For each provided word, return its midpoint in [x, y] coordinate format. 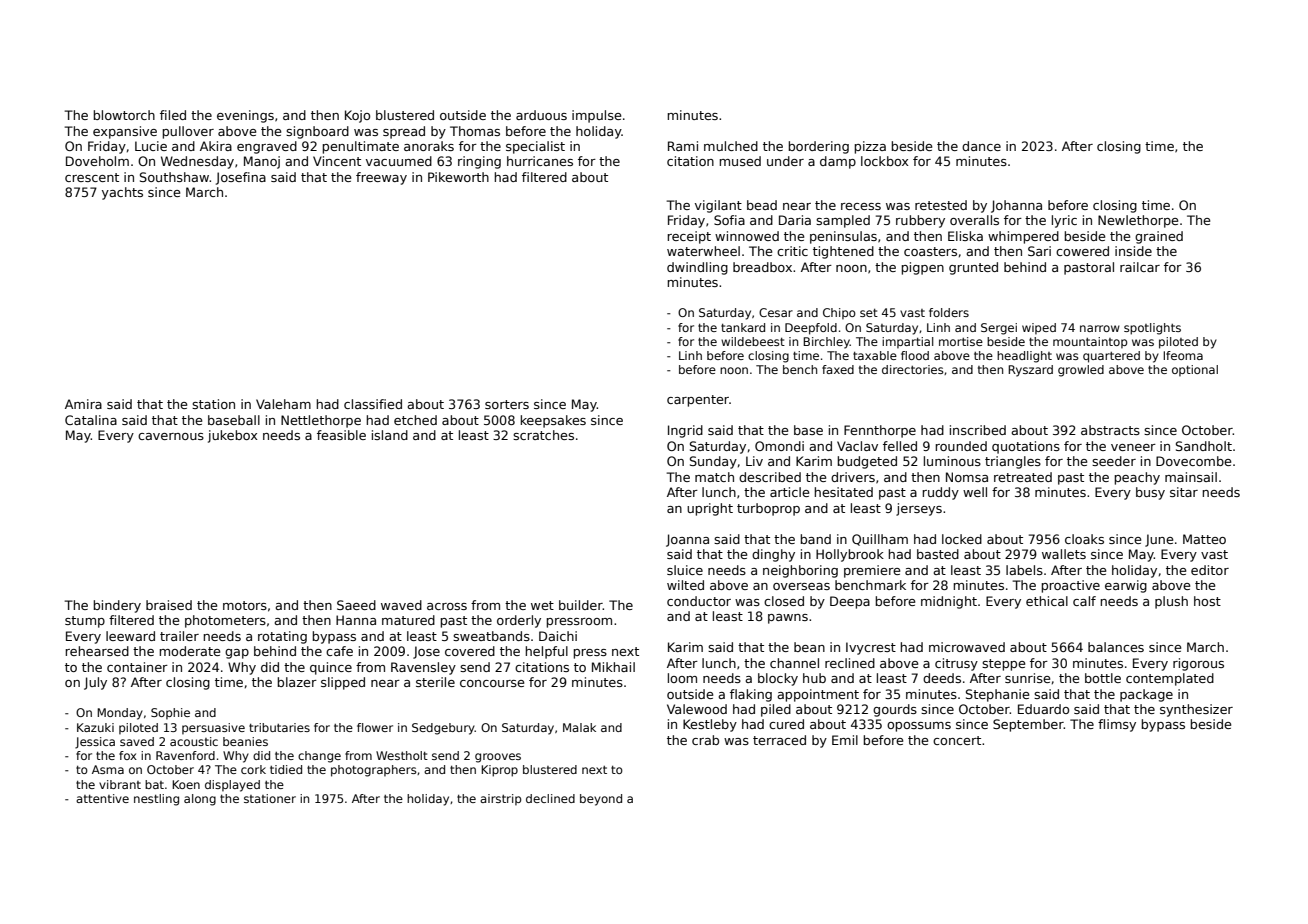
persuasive [213, 729]
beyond [601, 800]
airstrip [500, 800]
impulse [596, 116]
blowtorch [124, 115]
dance [981, 146]
